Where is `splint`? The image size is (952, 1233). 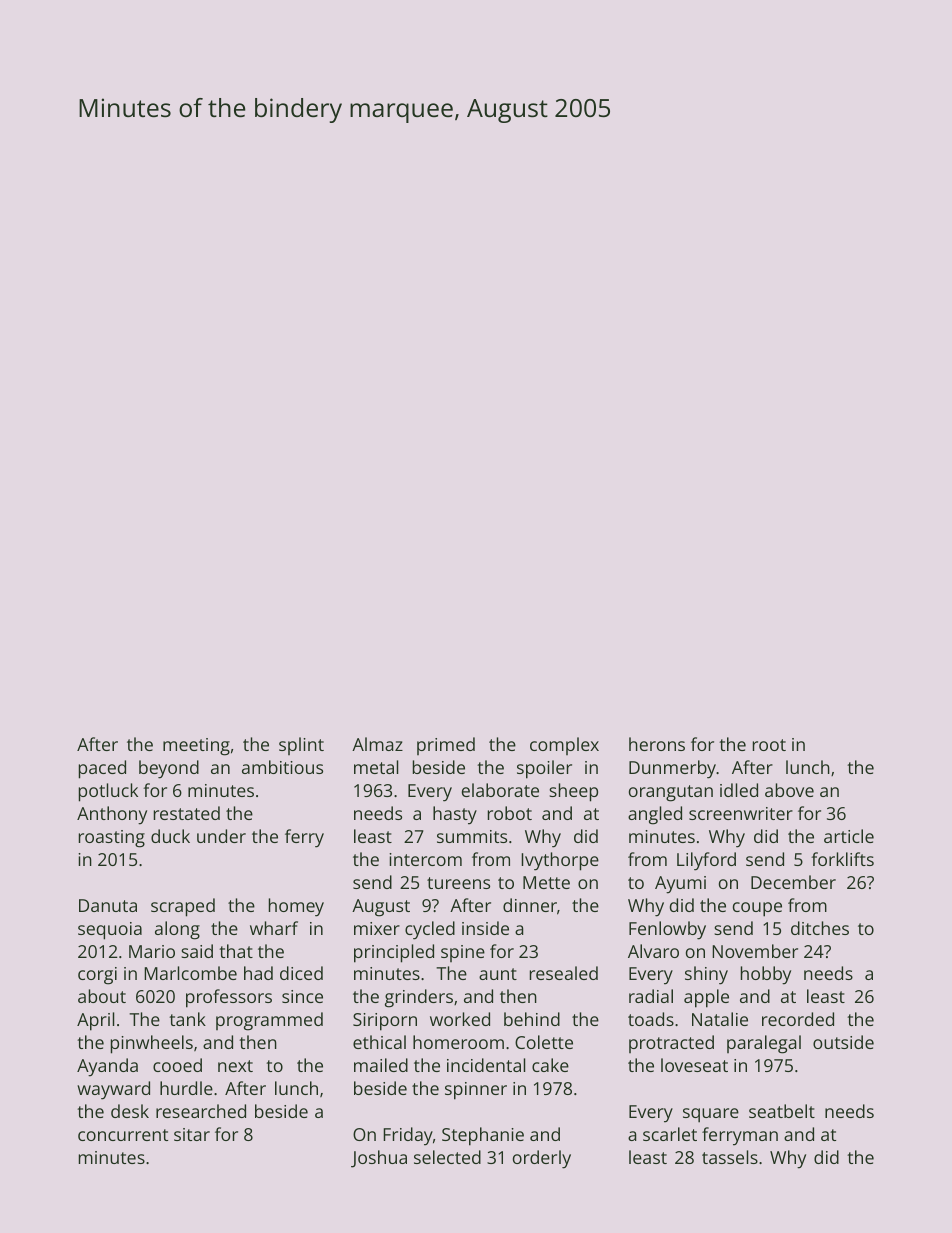
splint is located at coordinates (301, 746).
